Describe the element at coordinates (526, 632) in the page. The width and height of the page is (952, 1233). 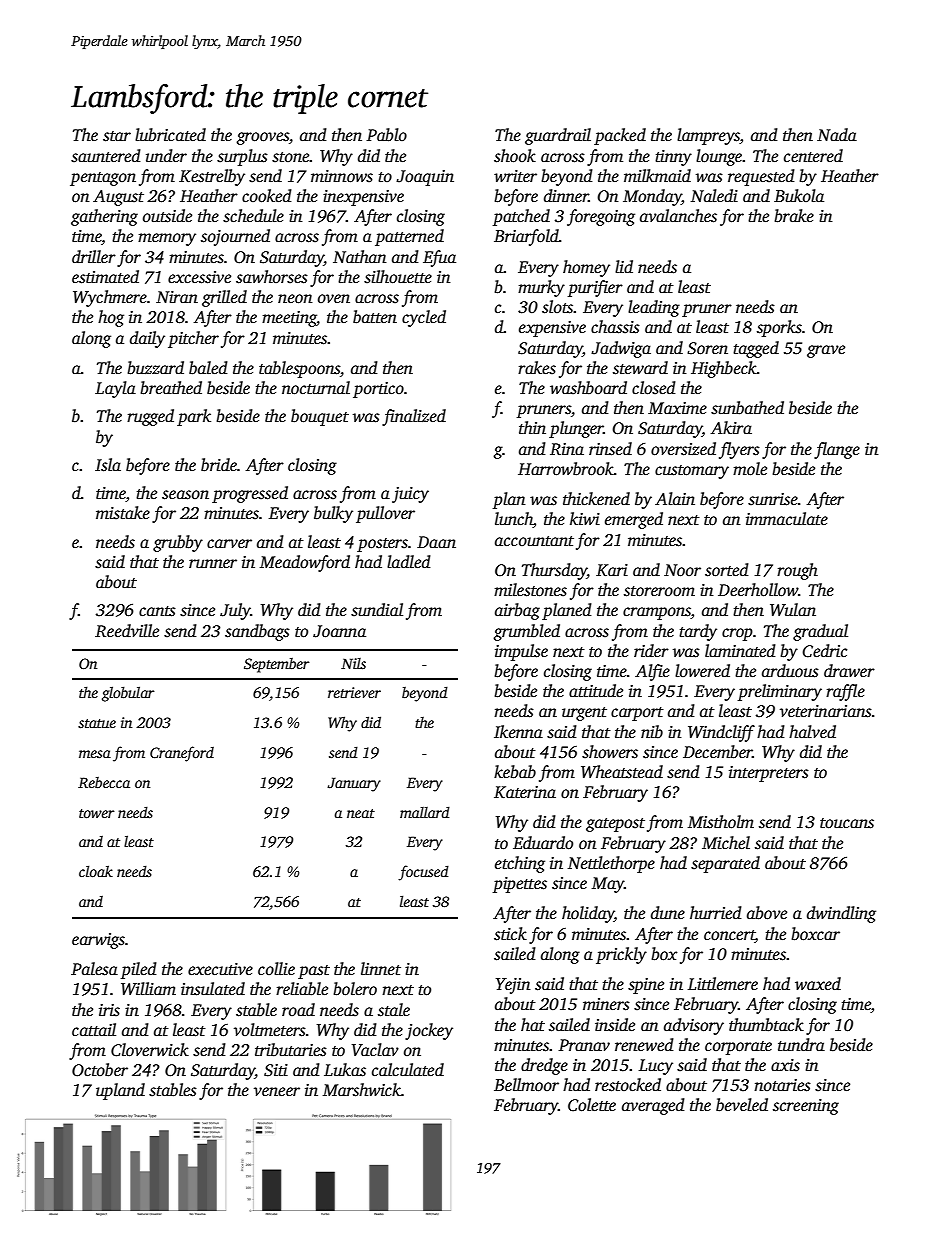
I see `grumbled` at that location.
